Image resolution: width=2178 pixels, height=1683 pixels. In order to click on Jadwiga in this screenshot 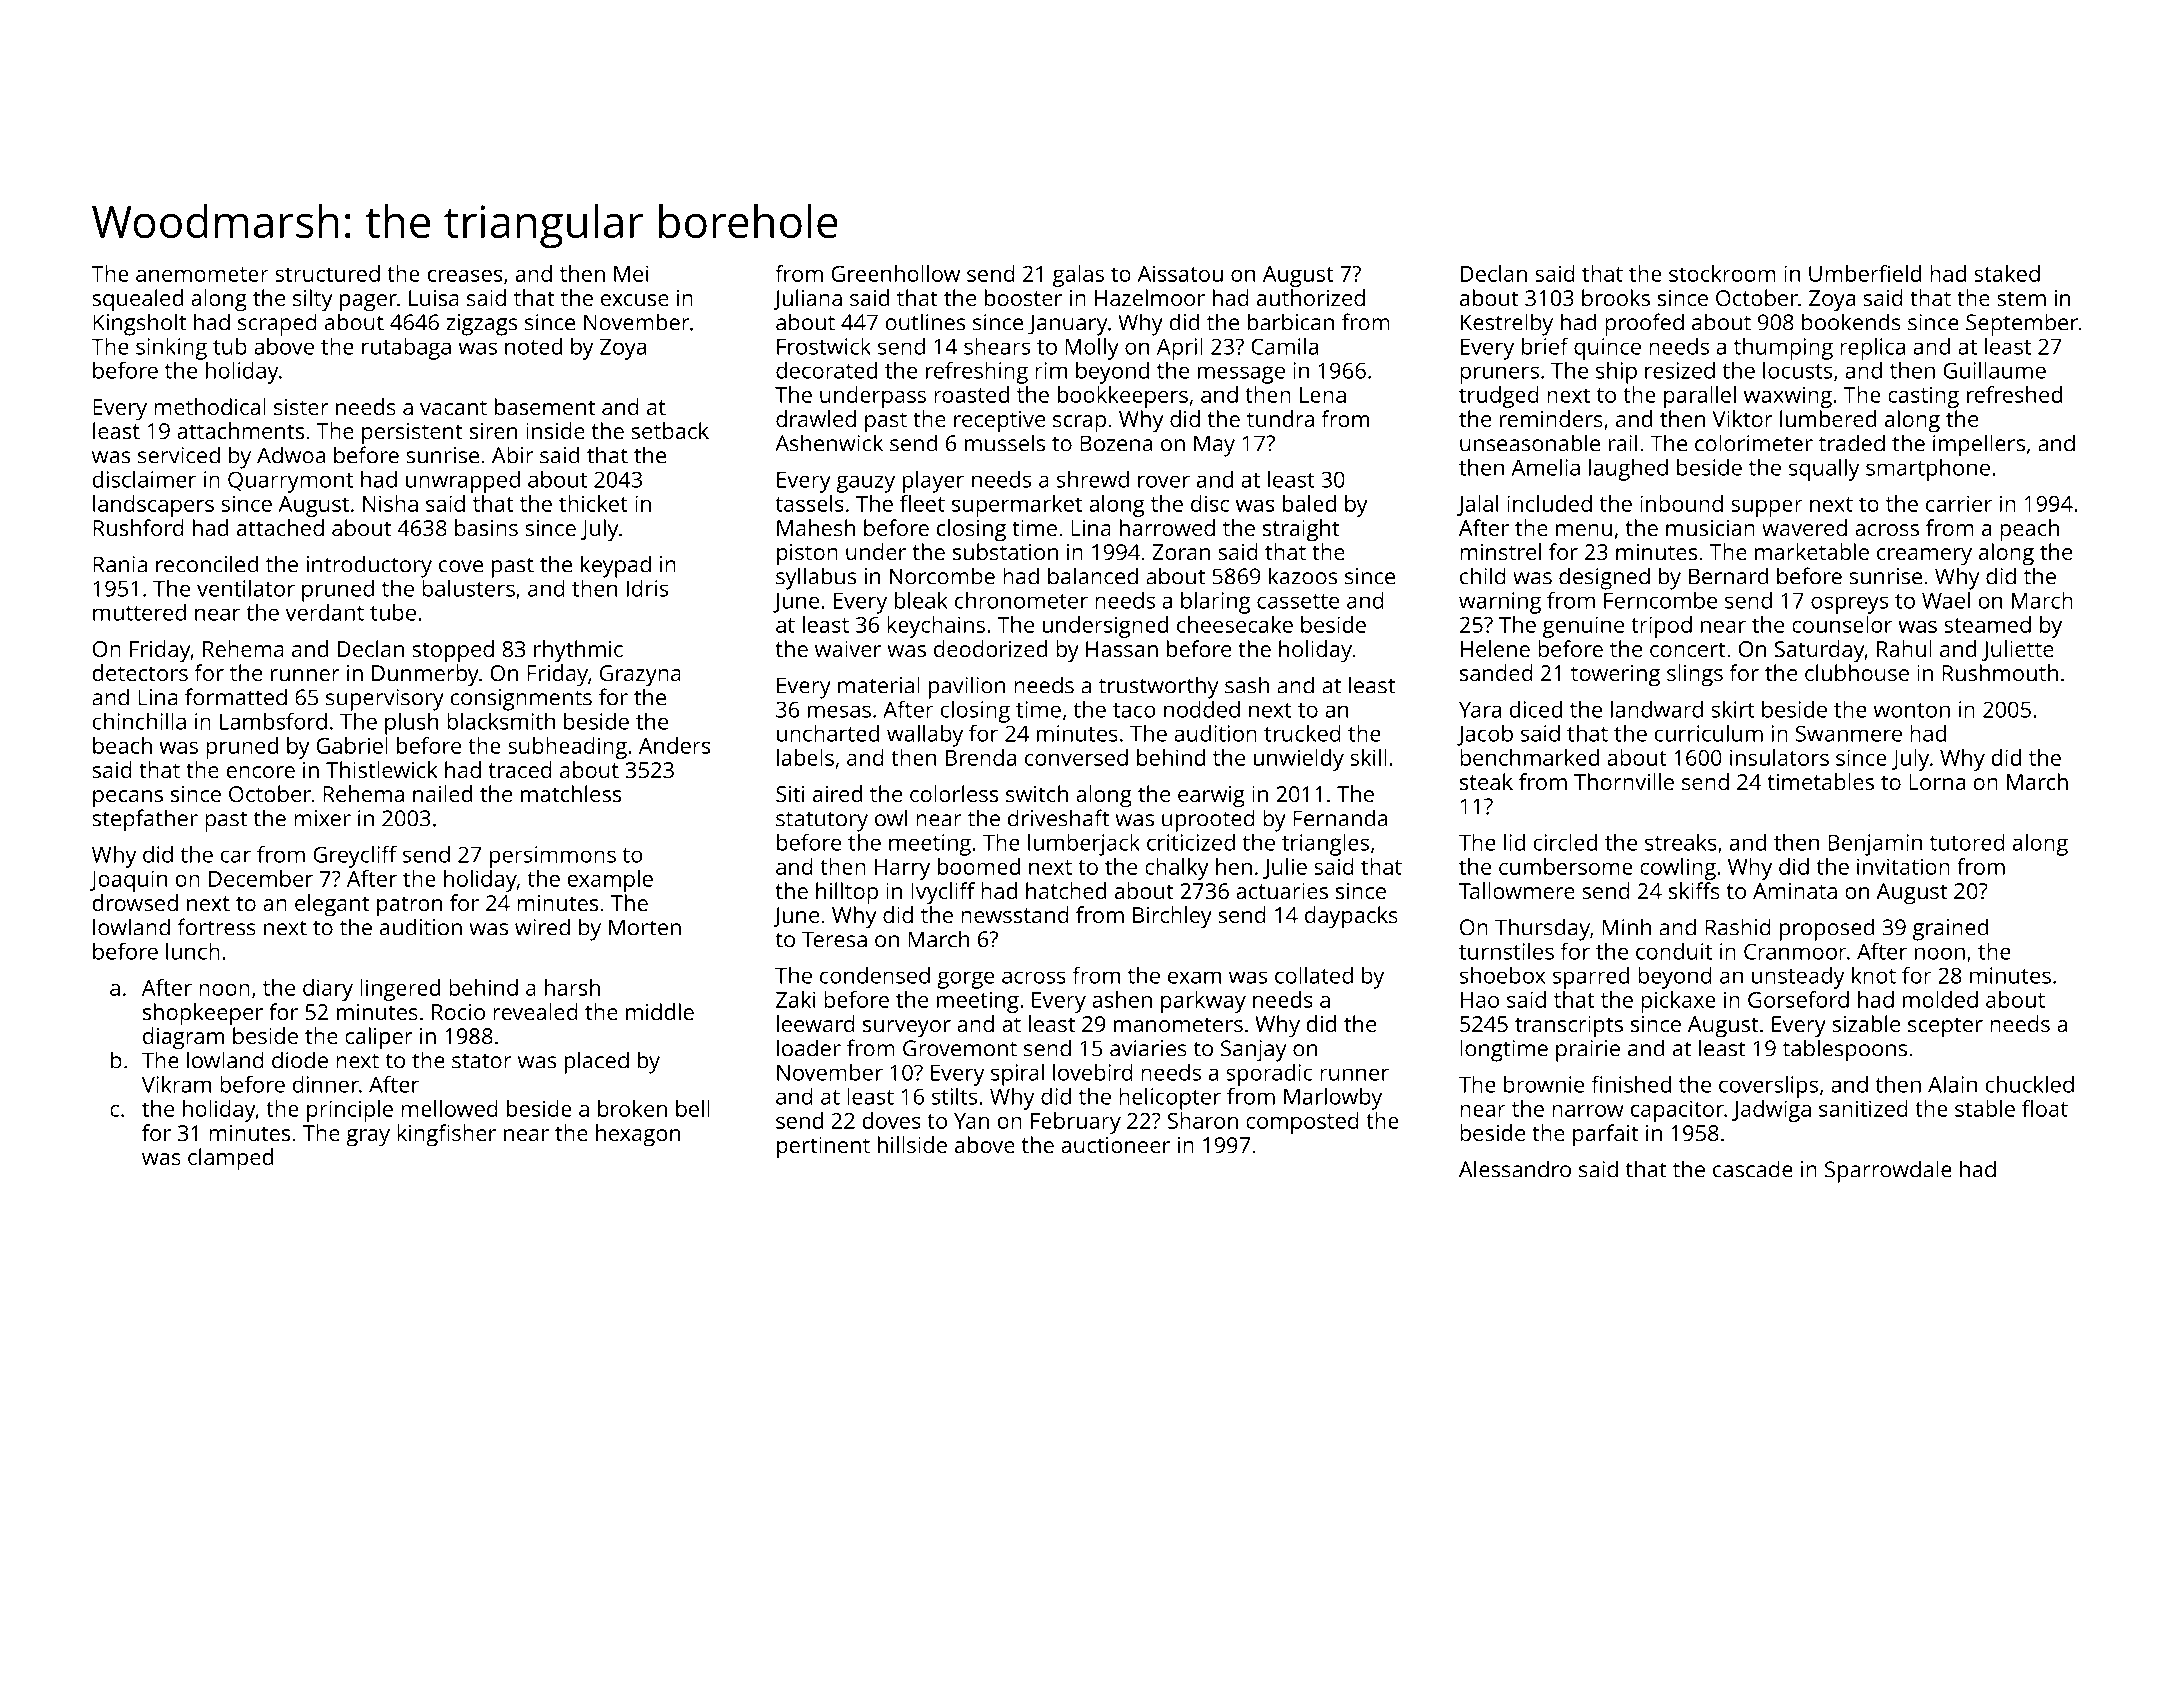, I will do `click(1771, 1111)`.
